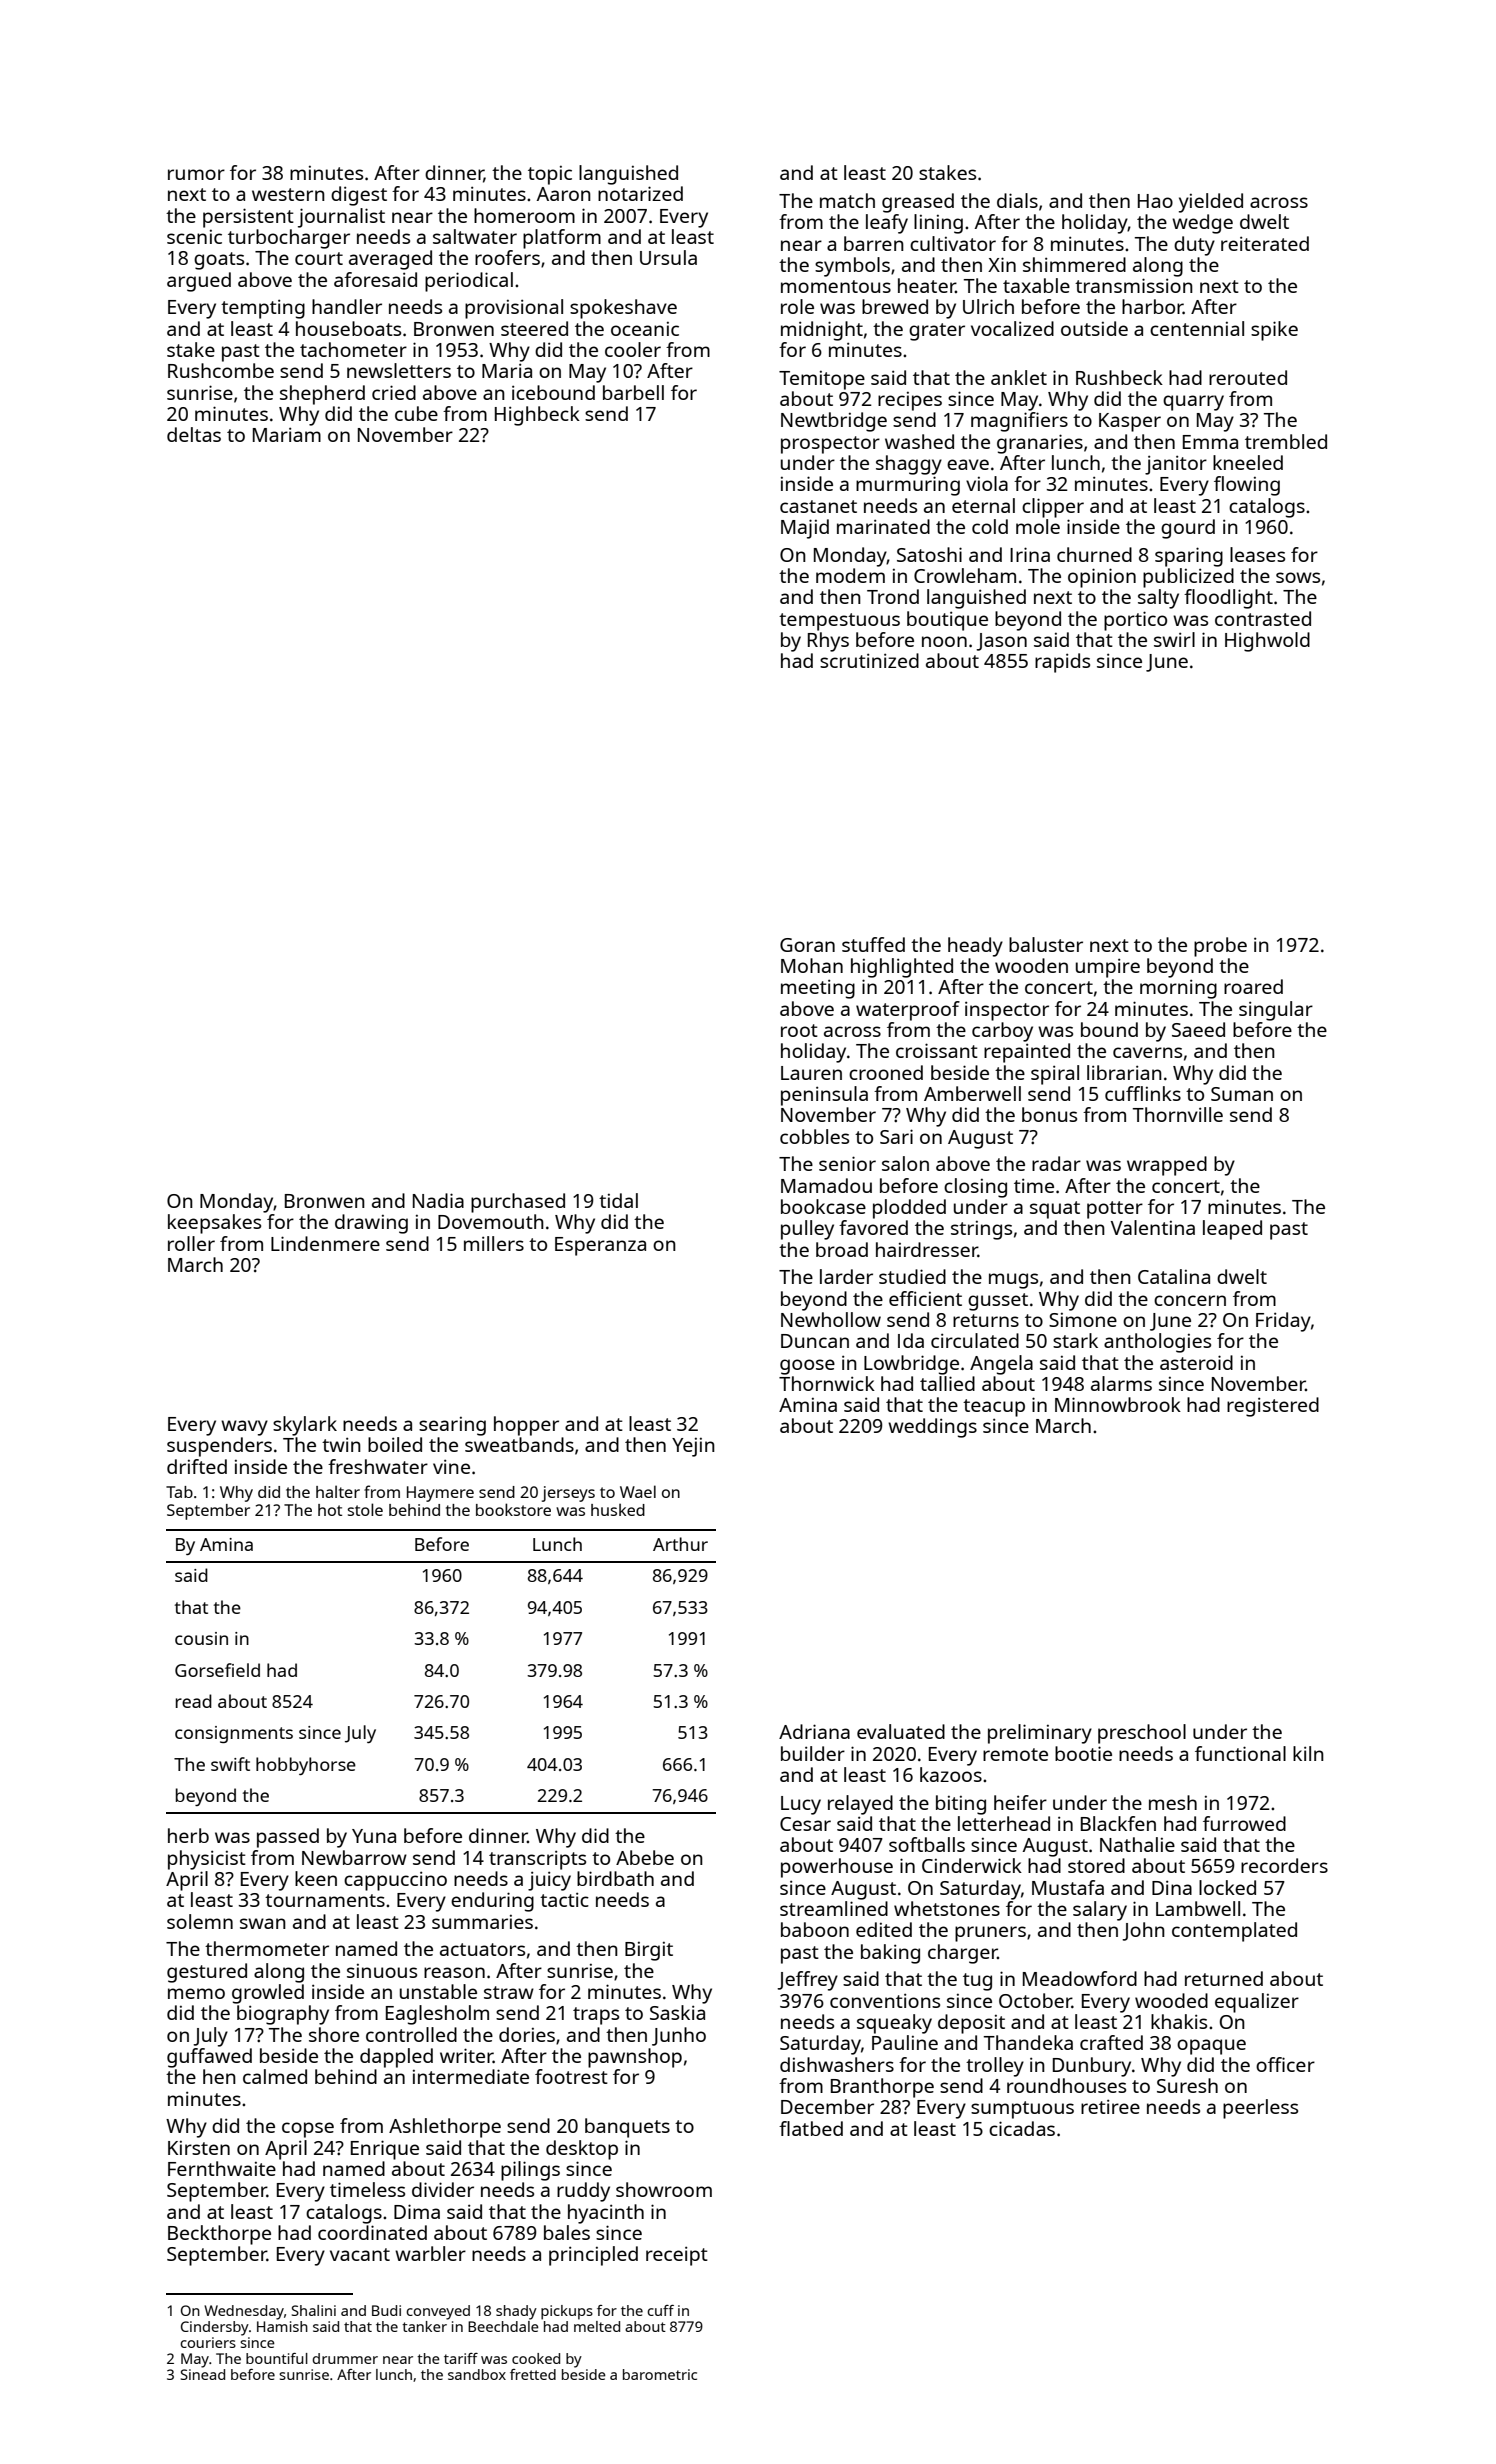 Image resolution: width=1496 pixels, height=2464 pixels. I want to click on swift, so click(230, 1764).
